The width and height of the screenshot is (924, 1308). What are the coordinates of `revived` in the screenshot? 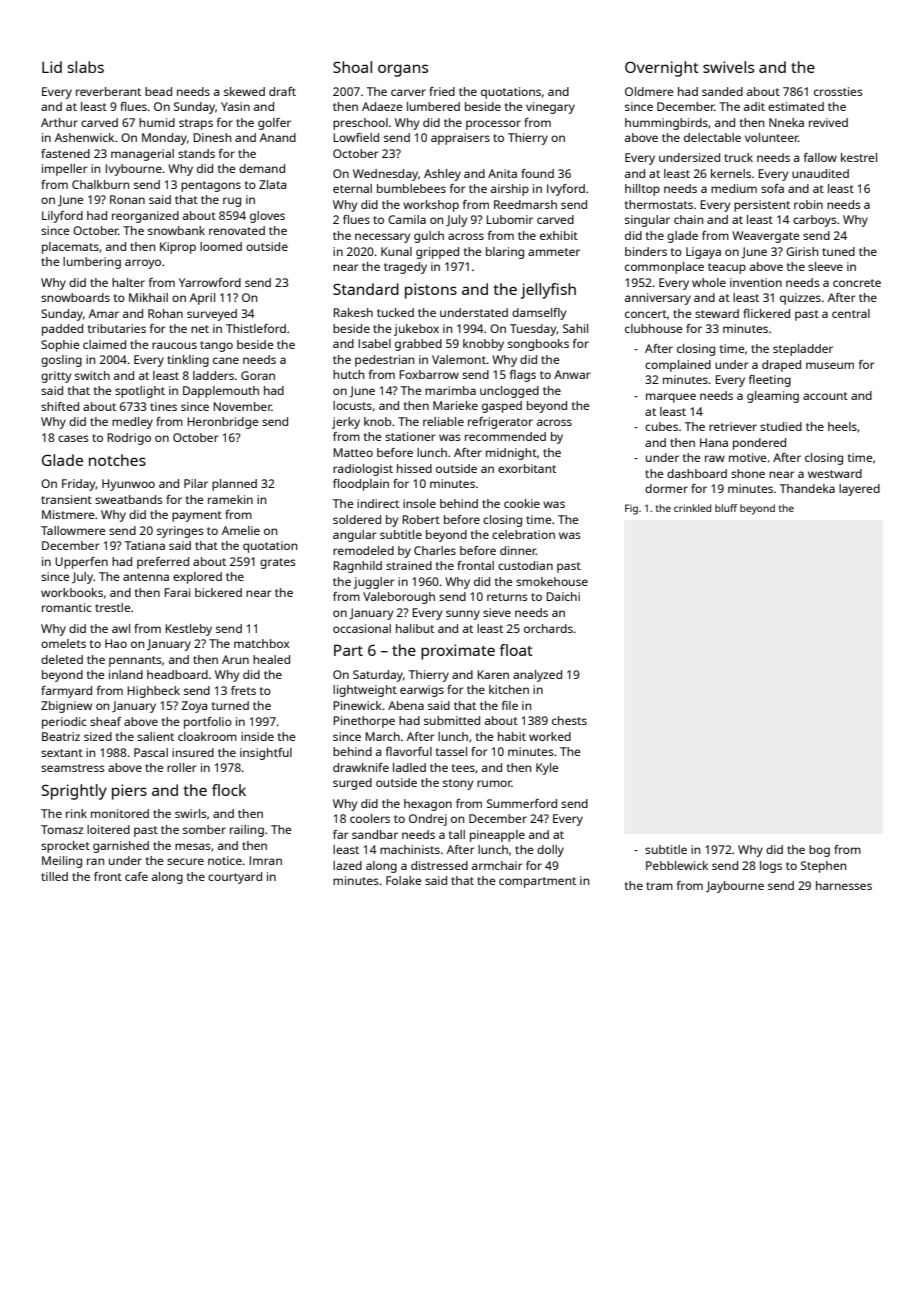 It's located at (828, 122).
